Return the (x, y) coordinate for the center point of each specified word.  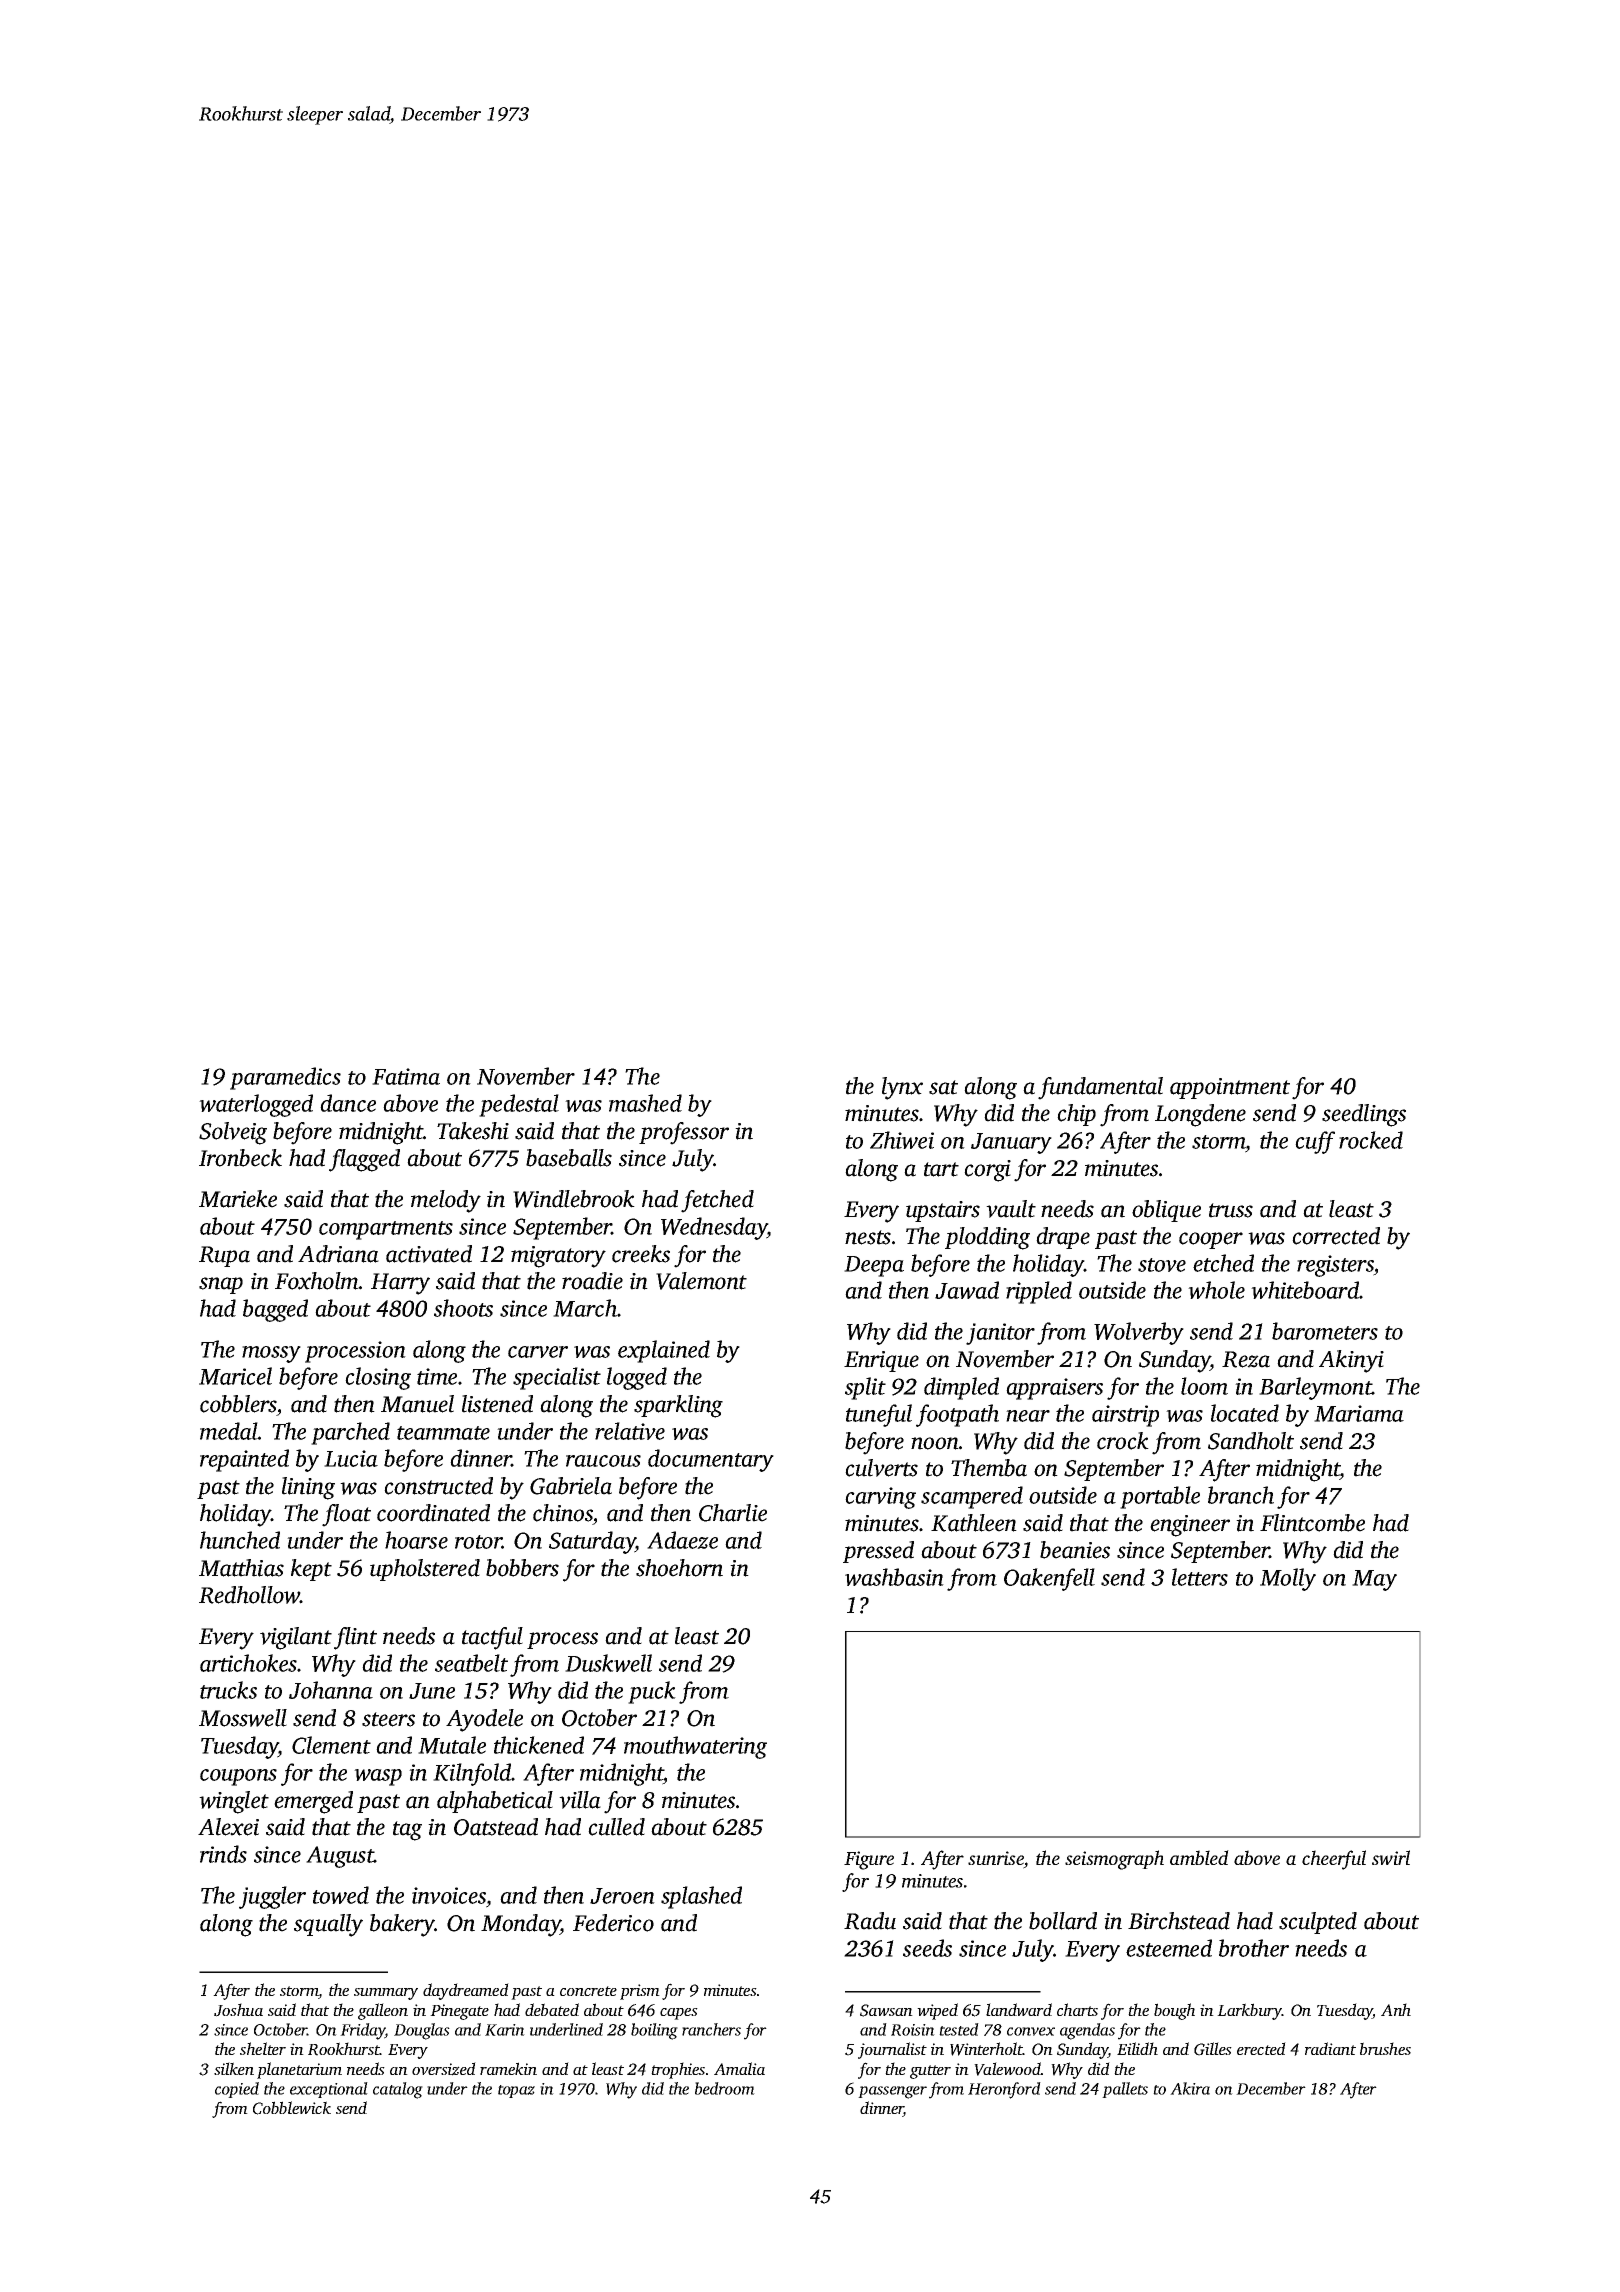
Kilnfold (472, 1774)
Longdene (1200, 1115)
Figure (869, 1860)
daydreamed (466, 1991)
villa (580, 1800)
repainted (244, 1460)
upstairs (943, 1211)
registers (1335, 1266)
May (1374, 1580)
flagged (364, 1160)
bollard (1063, 1921)
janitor (1000, 1334)
